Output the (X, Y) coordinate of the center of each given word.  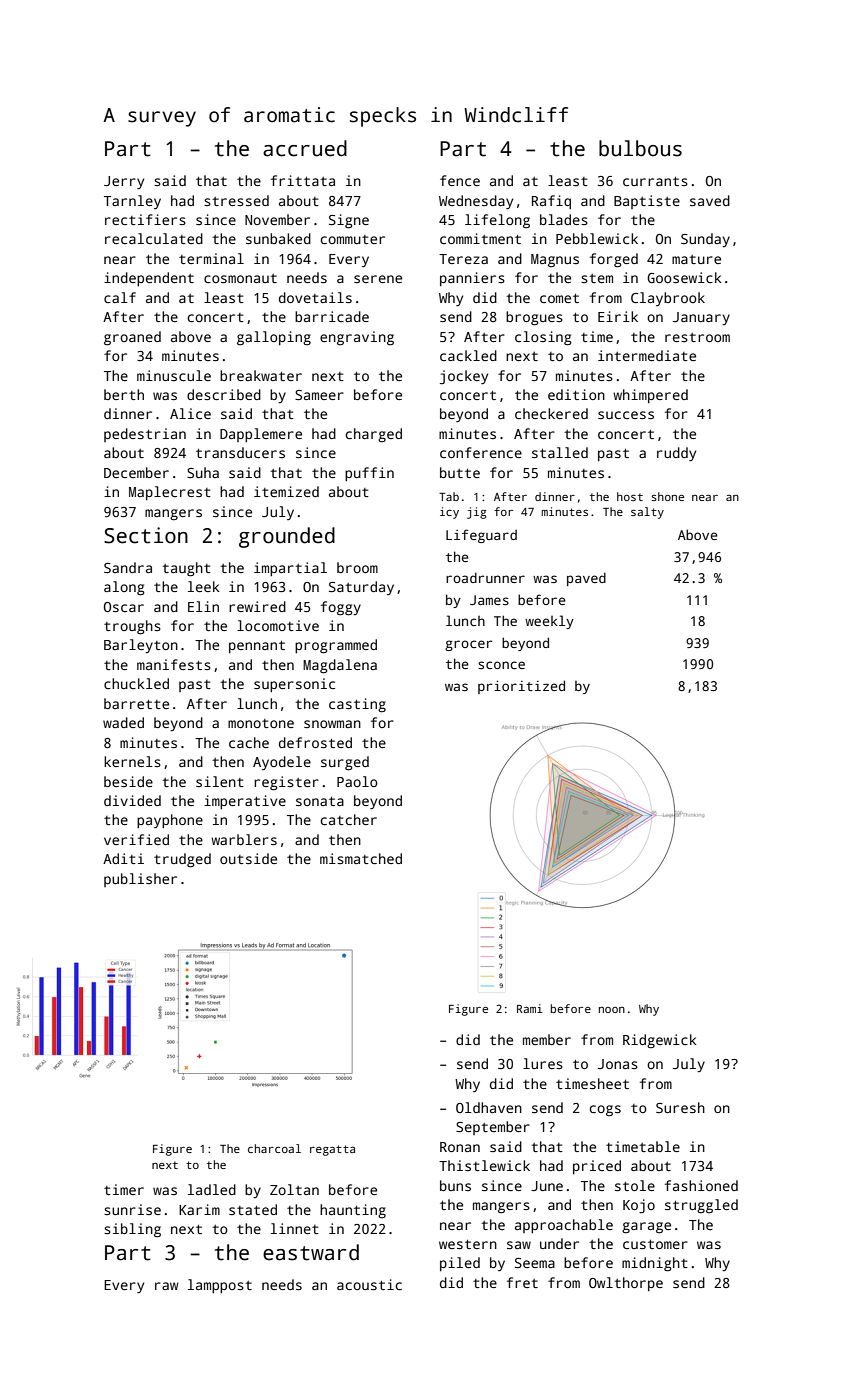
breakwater (261, 375)
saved (710, 200)
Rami (530, 1008)
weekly (549, 622)
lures (543, 1063)
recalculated (154, 238)
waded (123, 722)
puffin (369, 474)
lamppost (220, 1286)
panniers (472, 279)
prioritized (521, 687)
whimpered (650, 396)
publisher (140, 880)
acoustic (369, 1284)
